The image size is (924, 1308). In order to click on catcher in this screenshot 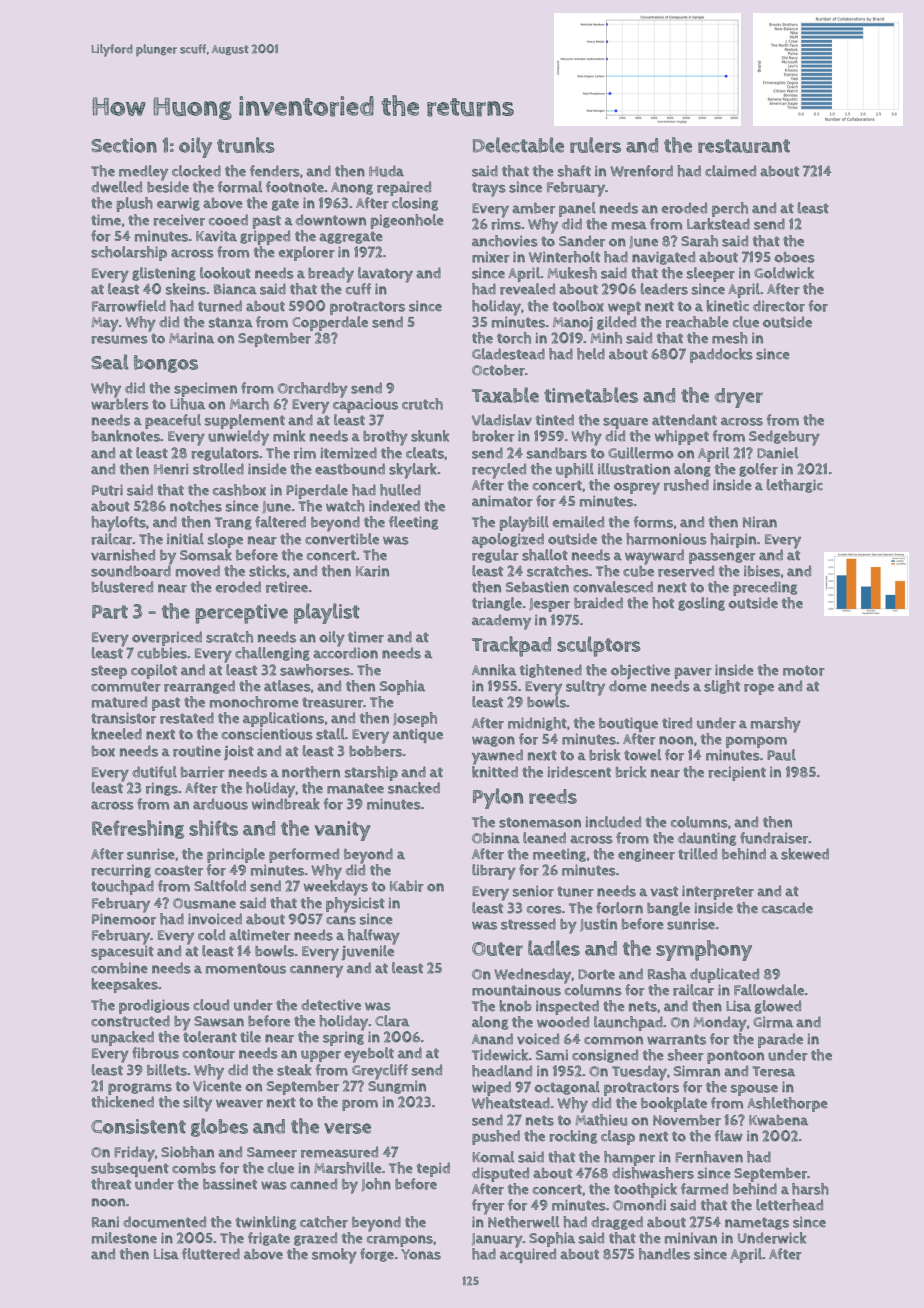, I will do `click(324, 1222)`.
